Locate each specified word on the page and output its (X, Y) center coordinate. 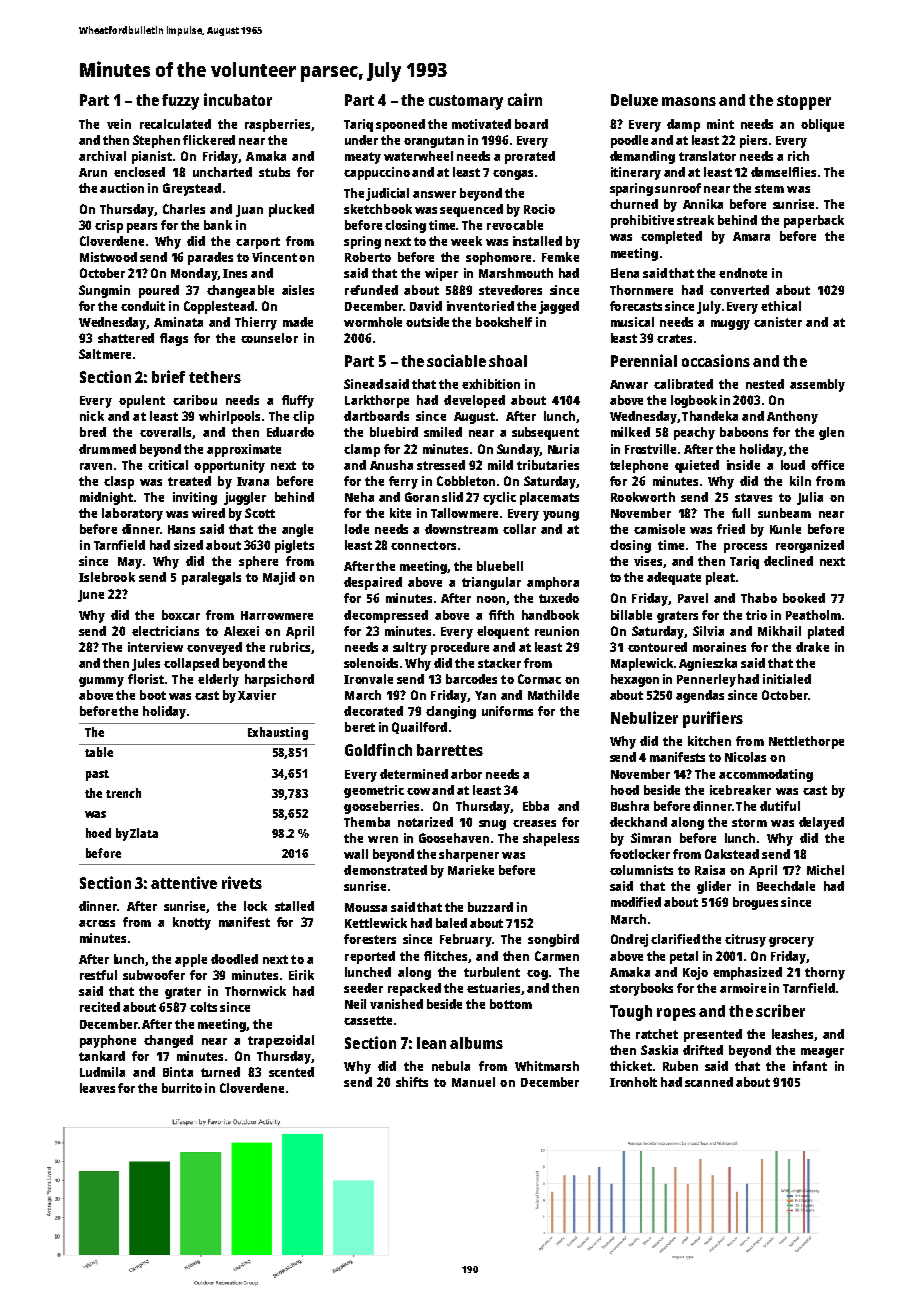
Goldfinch (378, 749)
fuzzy (180, 102)
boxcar (181, 615)
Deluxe (634, 100)
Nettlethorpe (806, 742)
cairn (525, 99)
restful (98, 975)
